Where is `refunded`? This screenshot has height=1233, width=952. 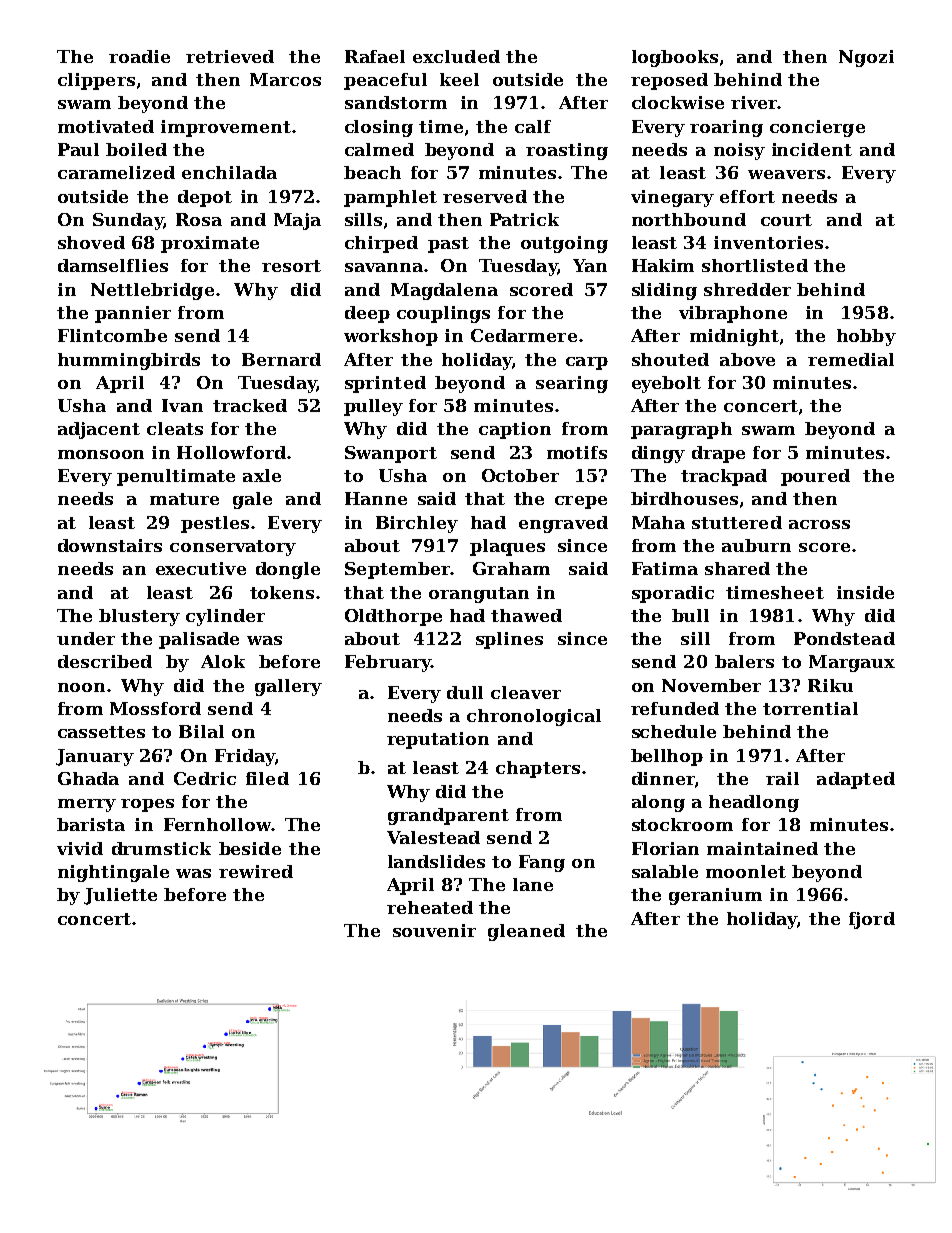
refunded is located at coordinates (675, 708).
